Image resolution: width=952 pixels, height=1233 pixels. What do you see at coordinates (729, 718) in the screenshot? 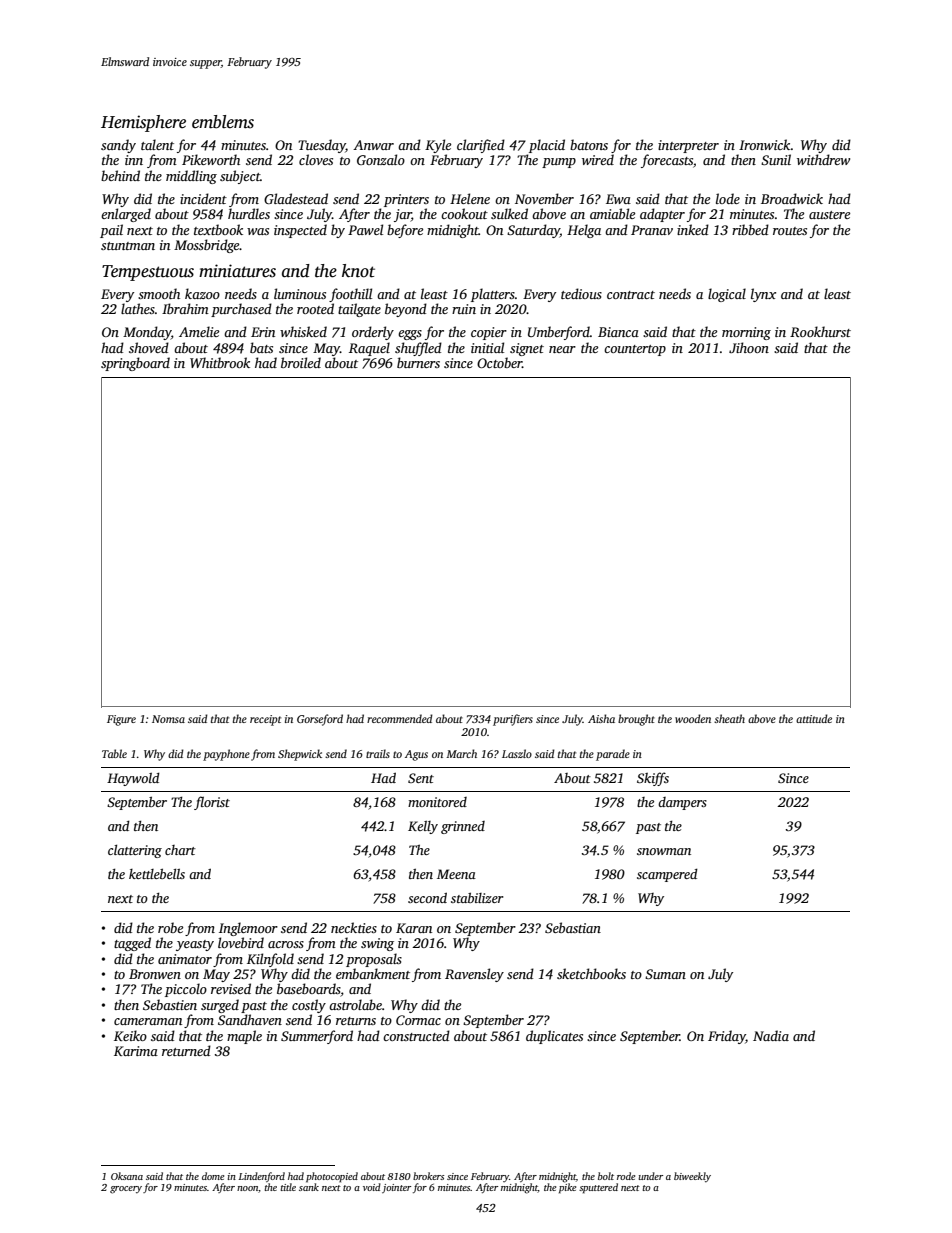
I see `sheath` at bounding box center [729, 718].
